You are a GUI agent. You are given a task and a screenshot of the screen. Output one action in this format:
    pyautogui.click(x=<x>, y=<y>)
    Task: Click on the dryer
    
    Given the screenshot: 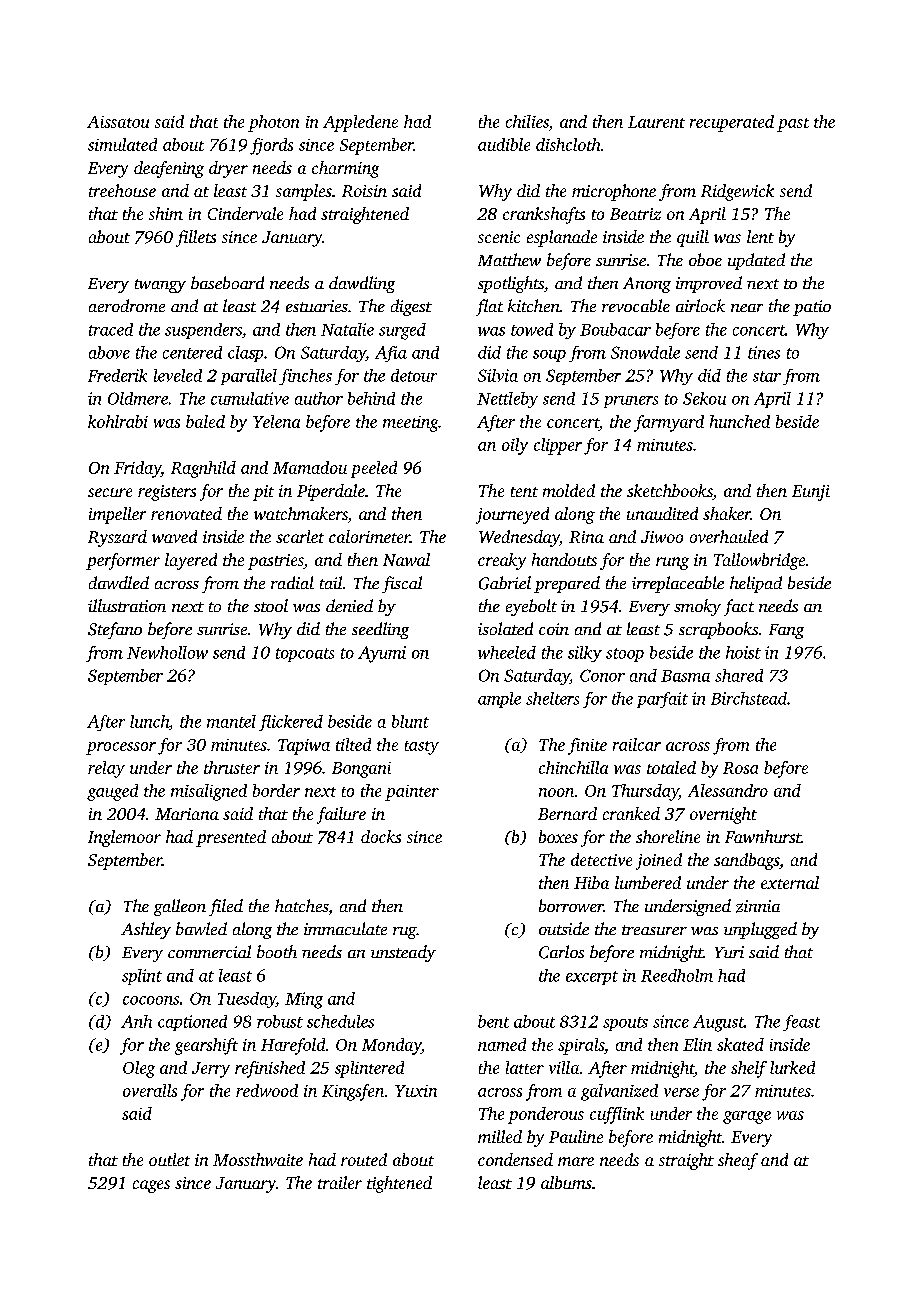 What is the action you would take?
    pyautogui.click(x=228, y=169)
